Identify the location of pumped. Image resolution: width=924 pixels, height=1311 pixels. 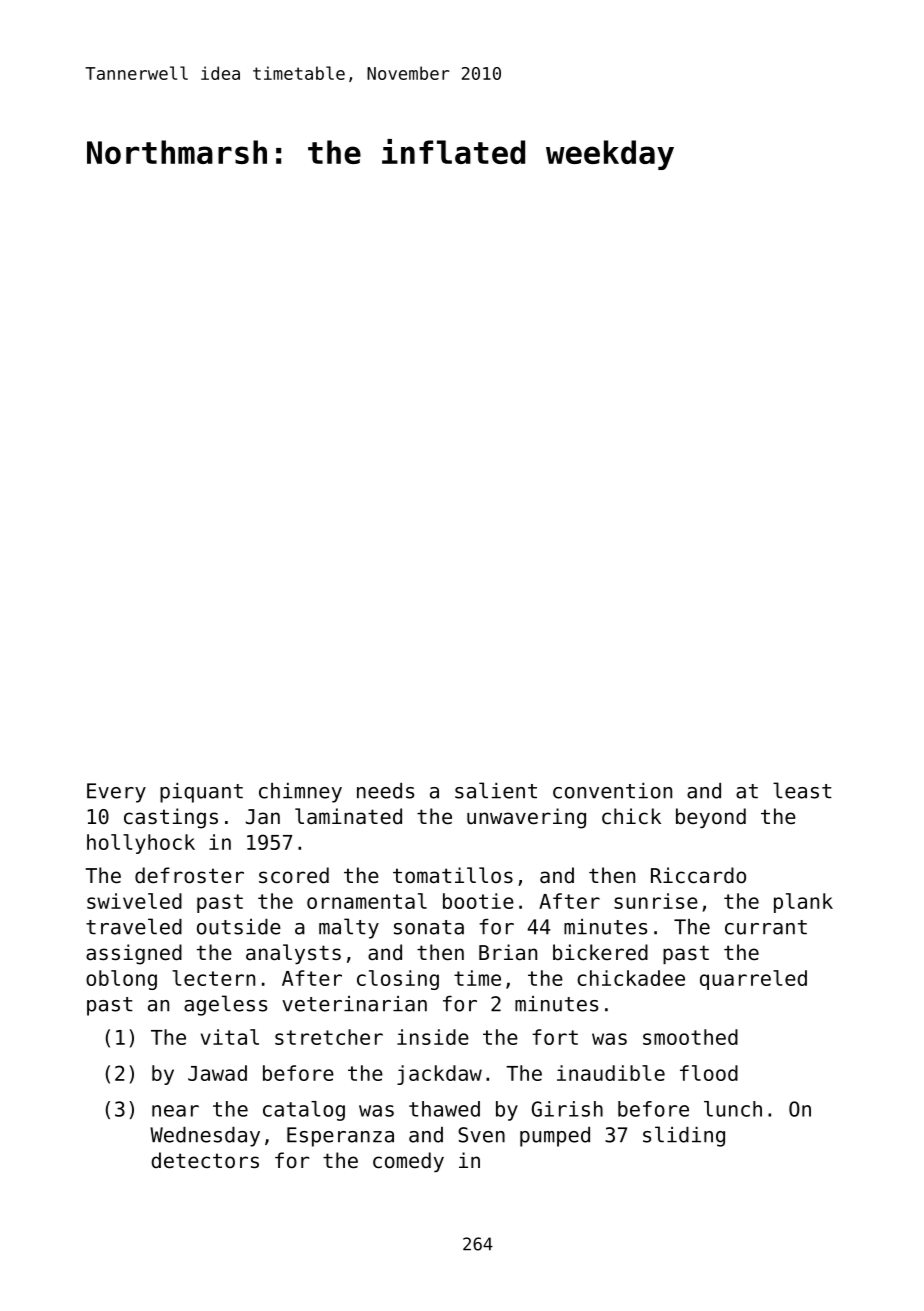
(555, 1137).
